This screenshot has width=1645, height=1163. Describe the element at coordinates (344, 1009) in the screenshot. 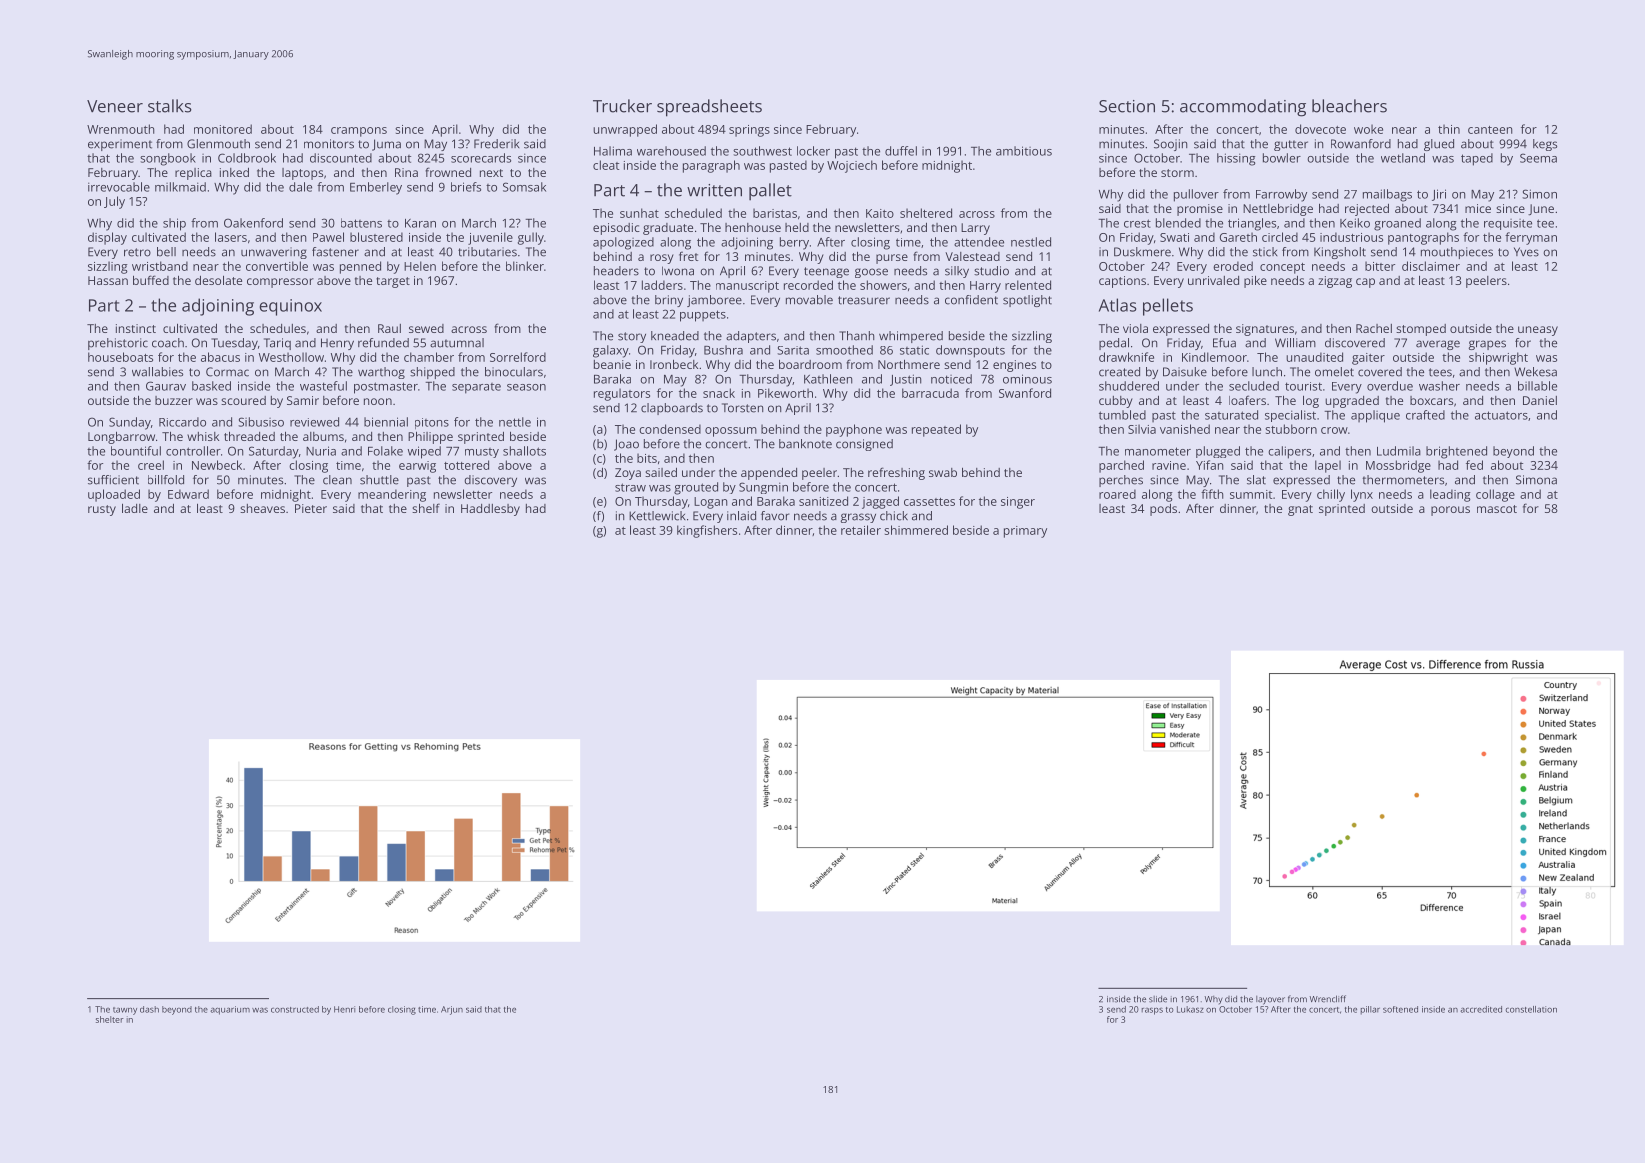

I see `Henri` at that location.
